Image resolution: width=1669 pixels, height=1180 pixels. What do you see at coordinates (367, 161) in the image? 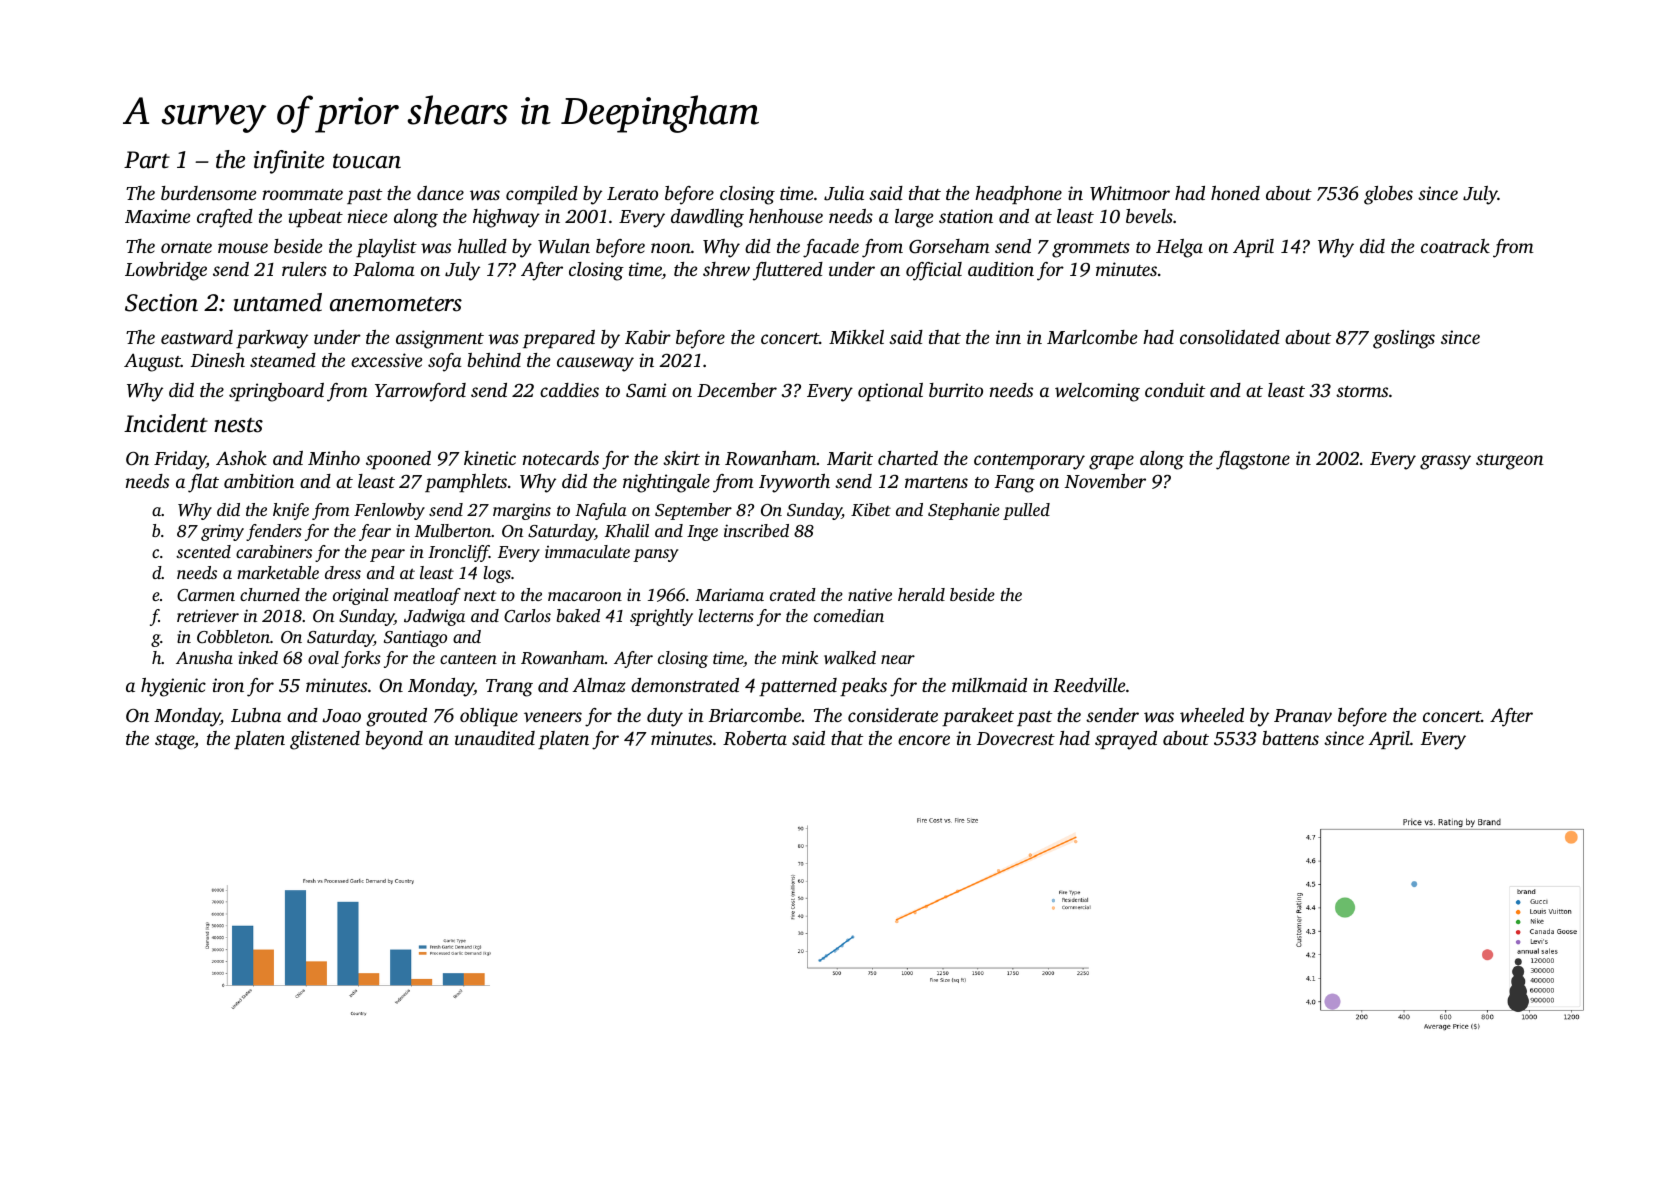
I see `toucan` at bounding box center [367, 161].
